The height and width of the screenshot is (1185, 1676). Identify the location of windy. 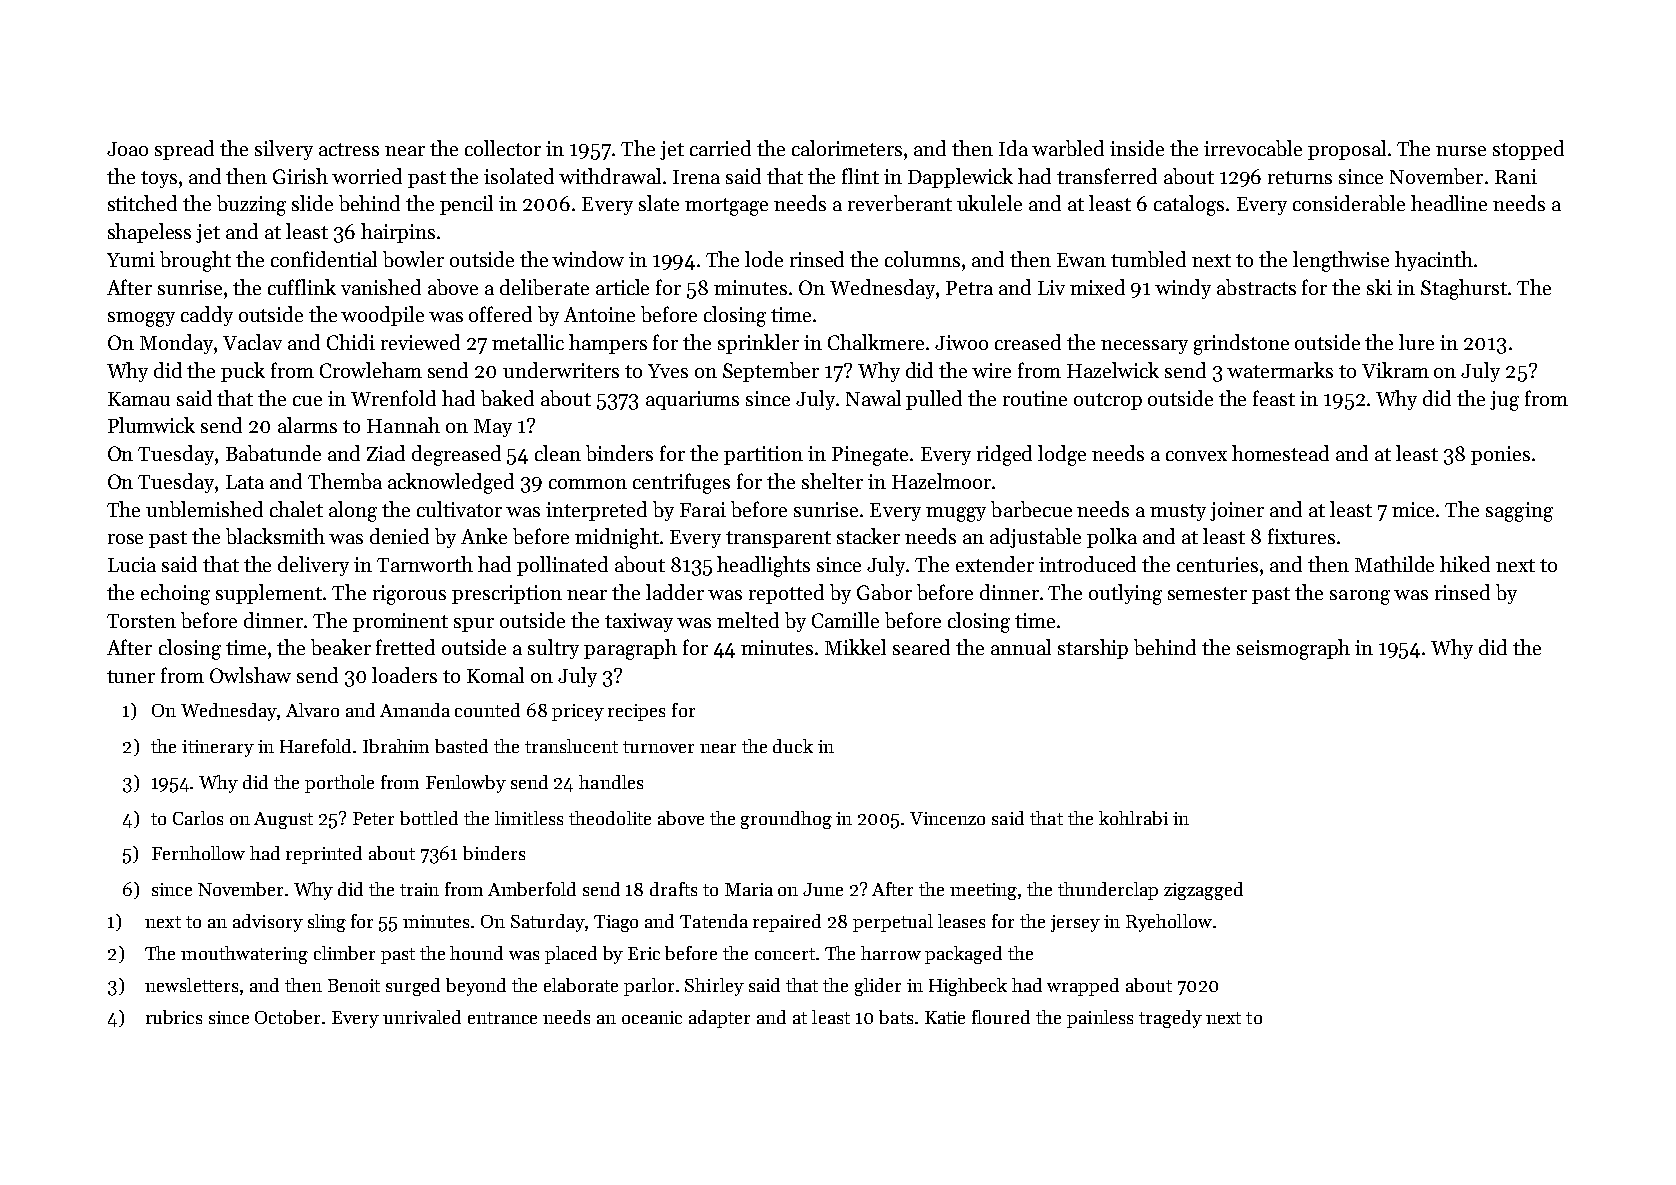
(1183, 289).
